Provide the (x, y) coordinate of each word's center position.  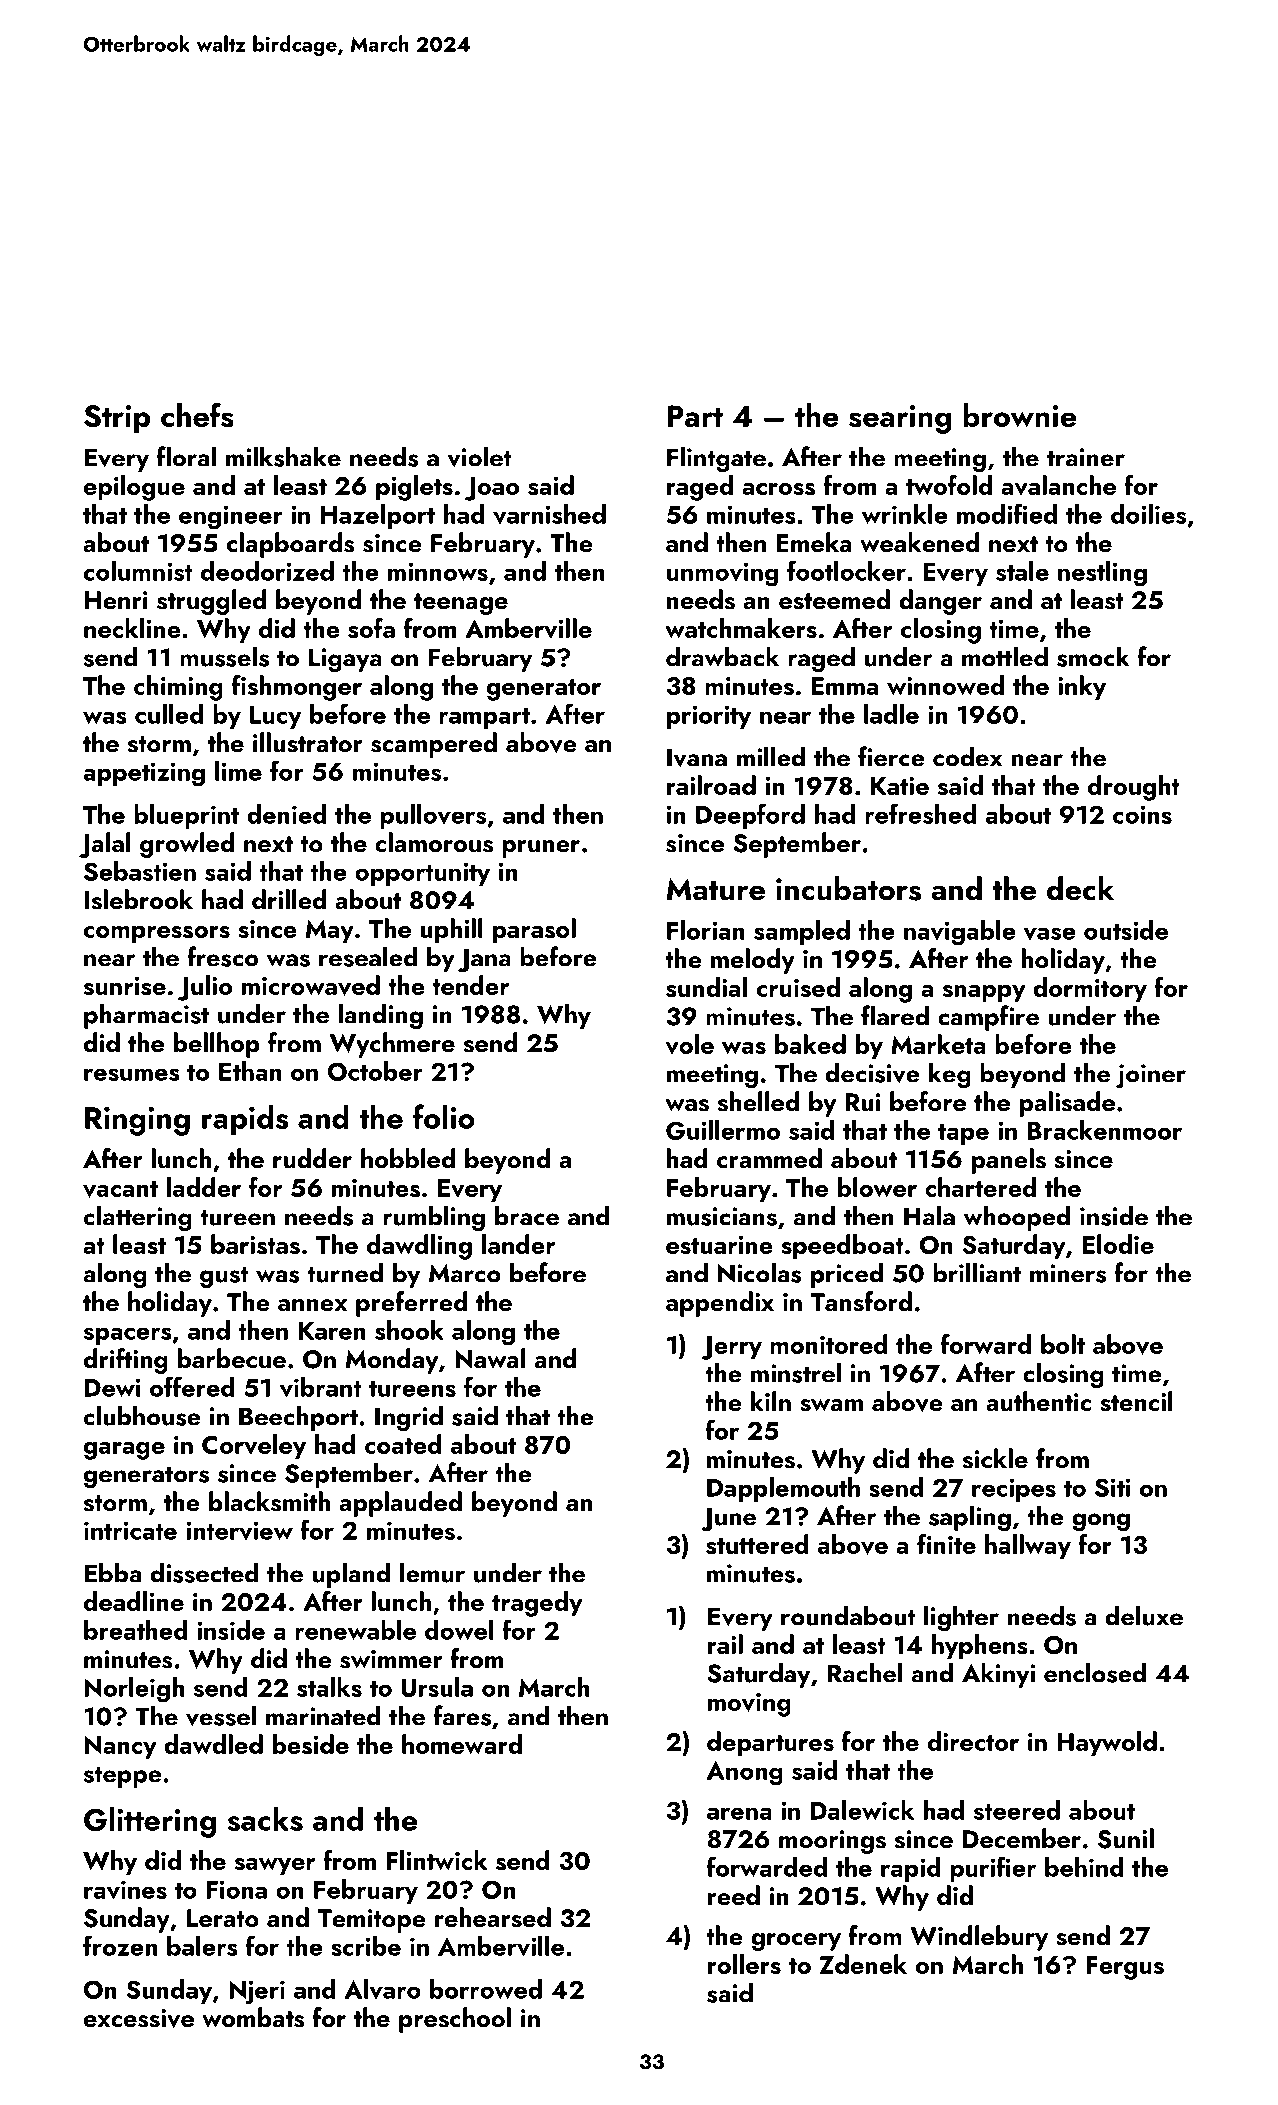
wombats (253, 2017)
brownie (1019, 415)
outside (1126, 930)
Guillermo (723, 1130)
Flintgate (716, 459)
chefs (197, 415)
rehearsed (493, 1917)
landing (380, 1016)
